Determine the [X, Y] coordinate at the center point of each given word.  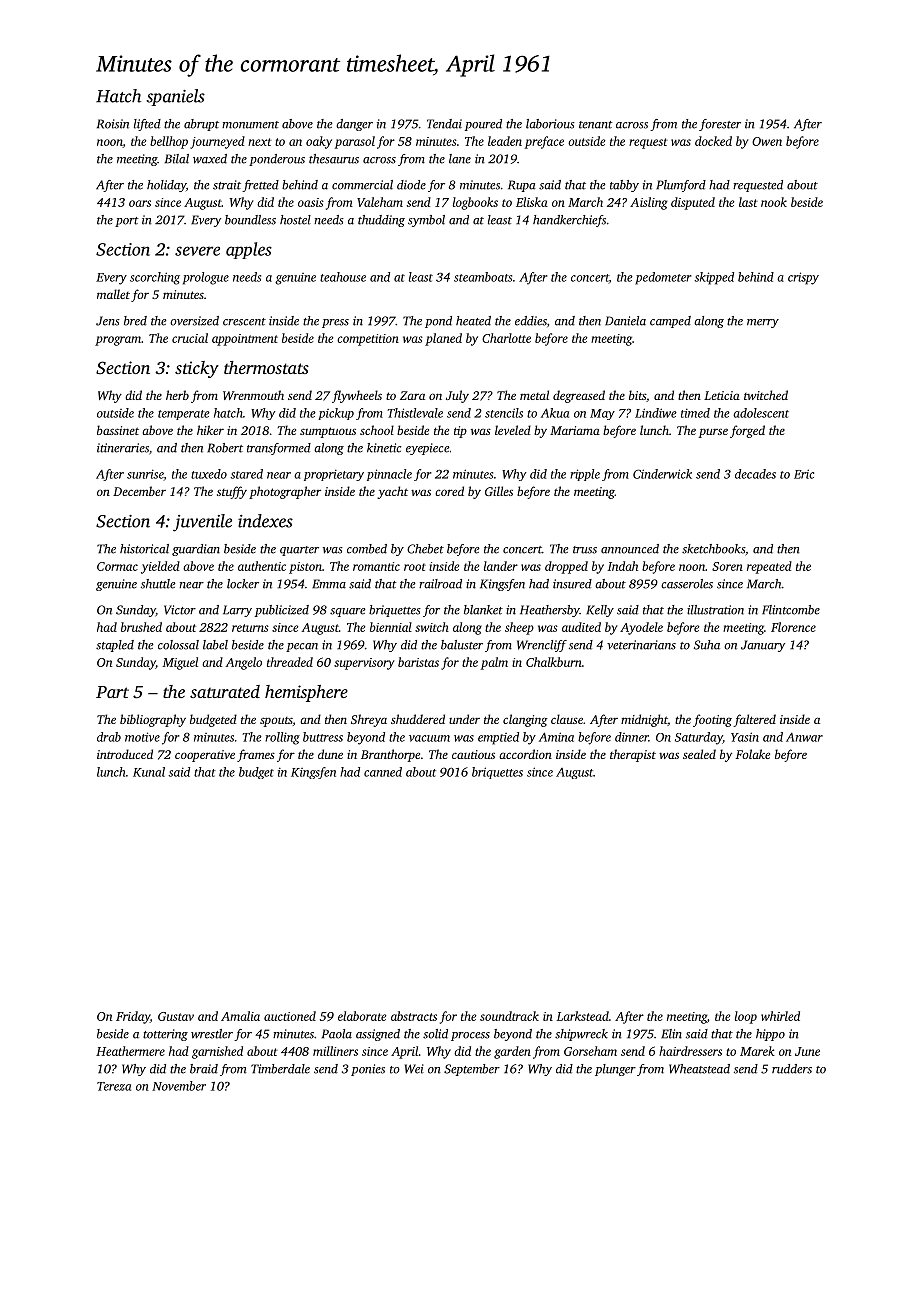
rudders [792, 1069]
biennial [391, 627]
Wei [414, 1069]
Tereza [114, 1086]
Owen [767, 141]
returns [250, 628]
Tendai [444, 124]
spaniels [175, 97]
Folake [753, 754]
